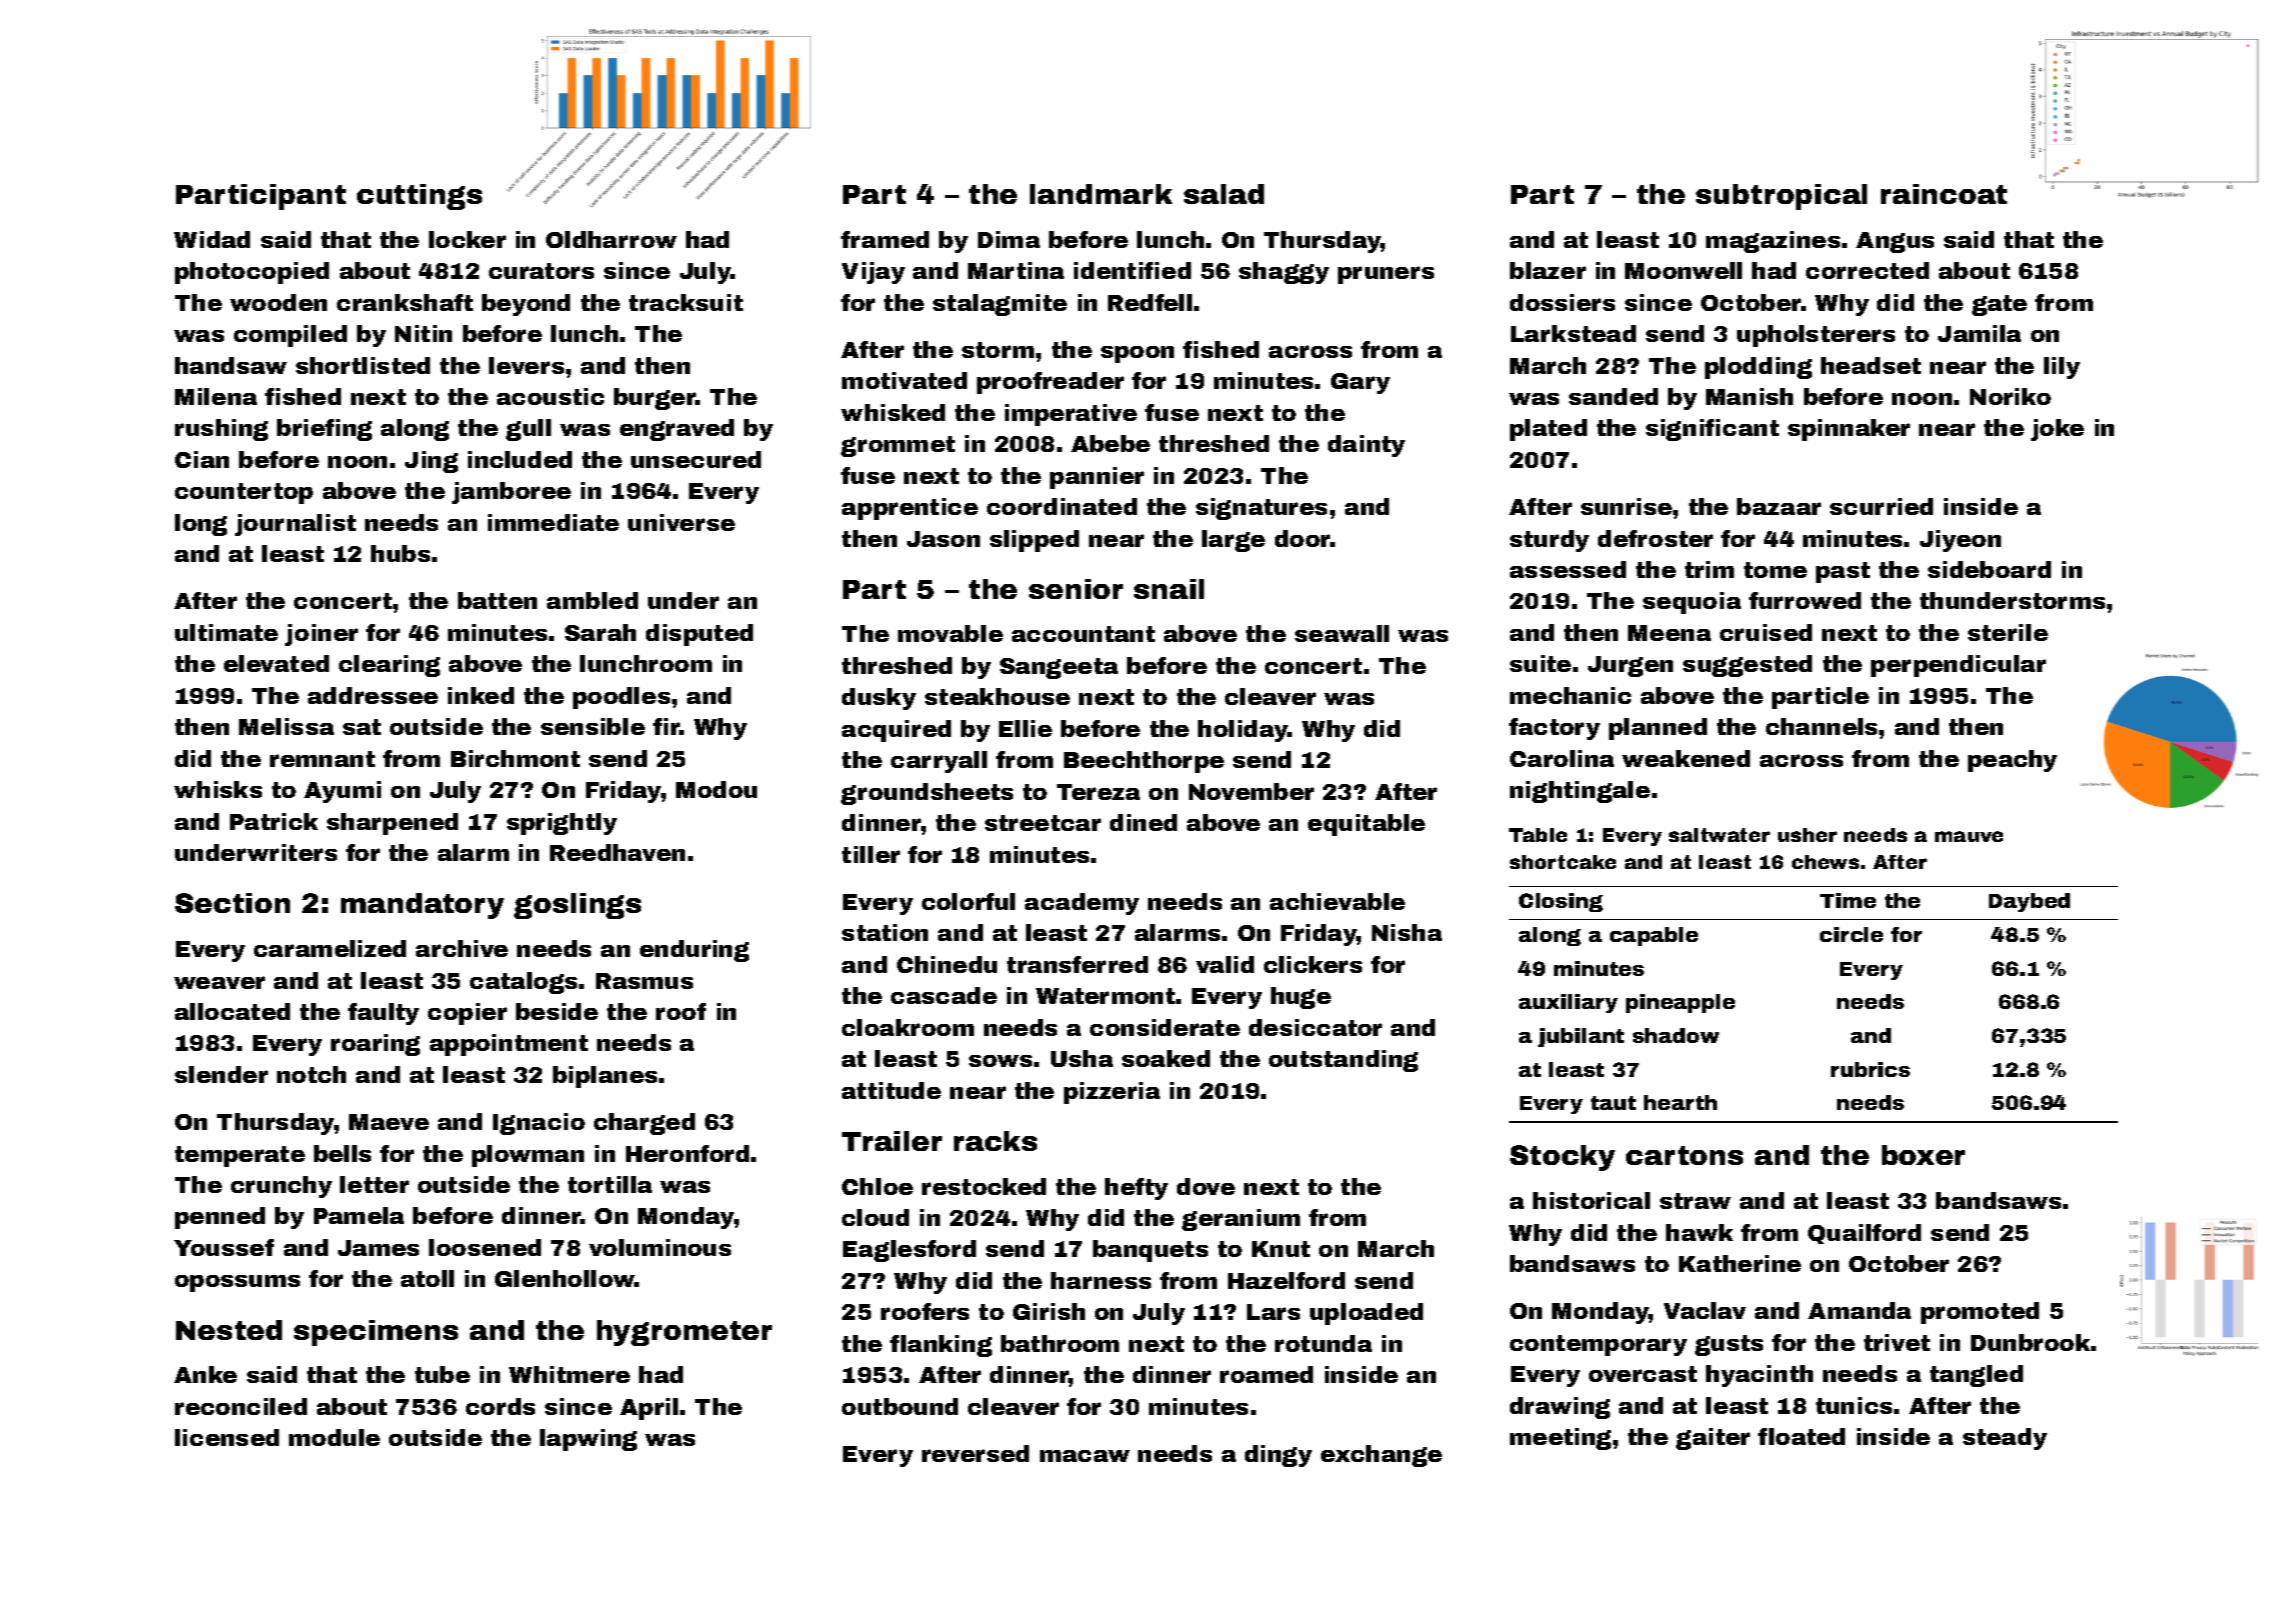  I want to click on module, so click(334, 1437).
